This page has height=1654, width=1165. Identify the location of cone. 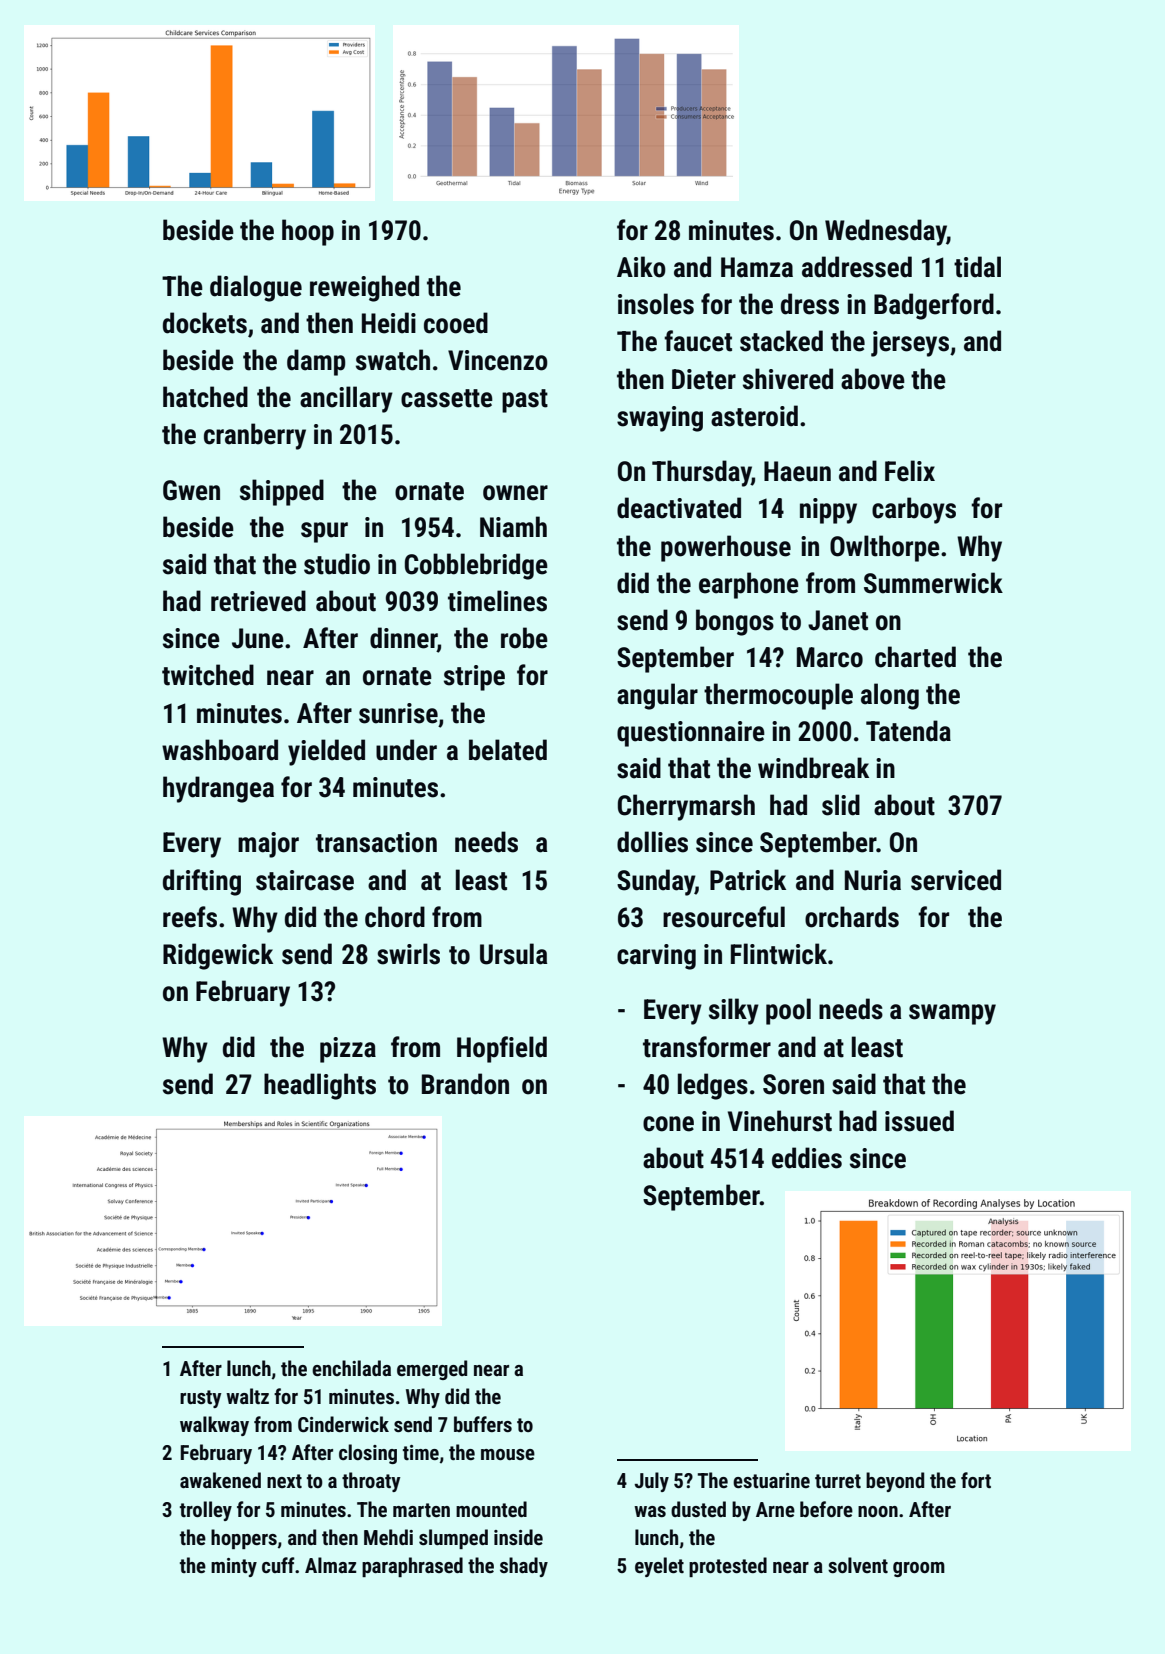
(668, 1124).
